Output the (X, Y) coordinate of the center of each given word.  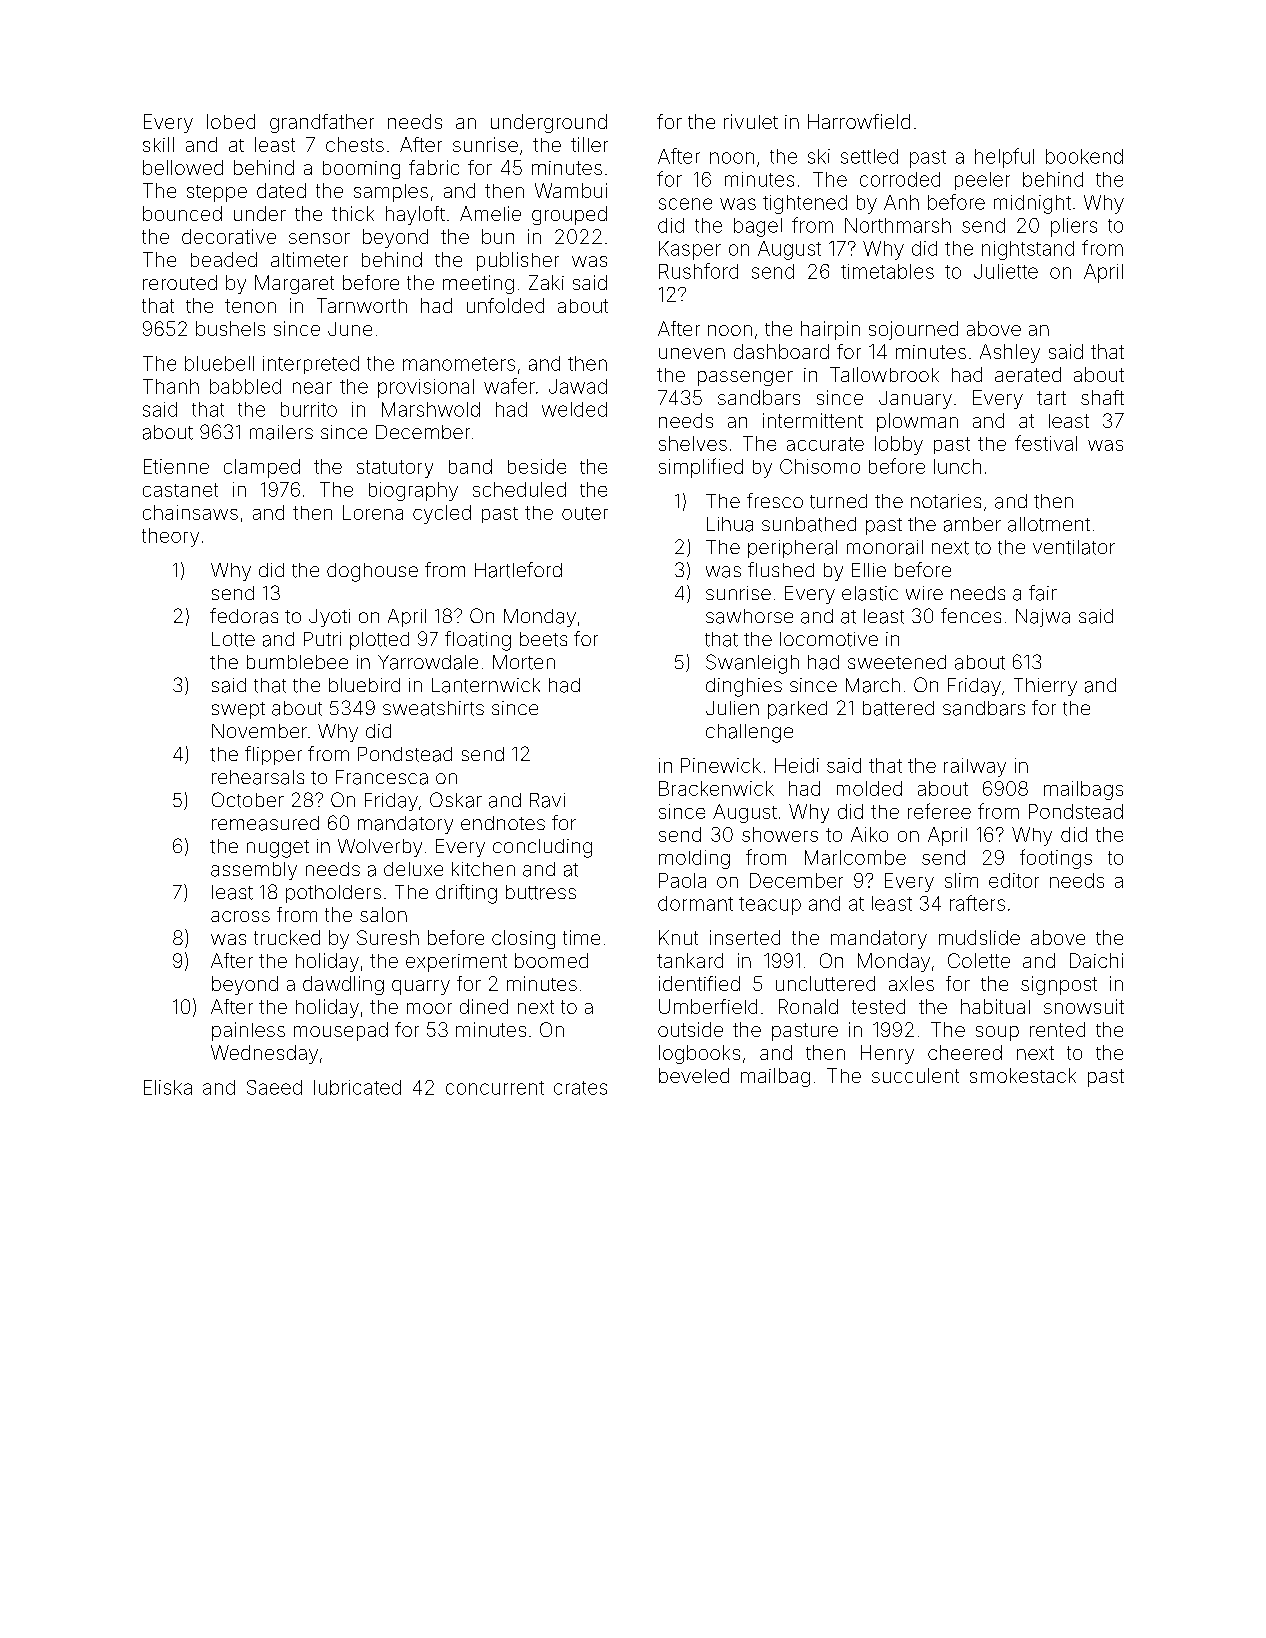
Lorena (373, 512)
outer (585, 513)
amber (972, 524)
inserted (745, 937)
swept (238, 710)
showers (780, 834)
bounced (182, 213)
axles (911, 983)
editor (1014, 880)
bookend (1084, 156)
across (240, 916)
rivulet (751, 121)
